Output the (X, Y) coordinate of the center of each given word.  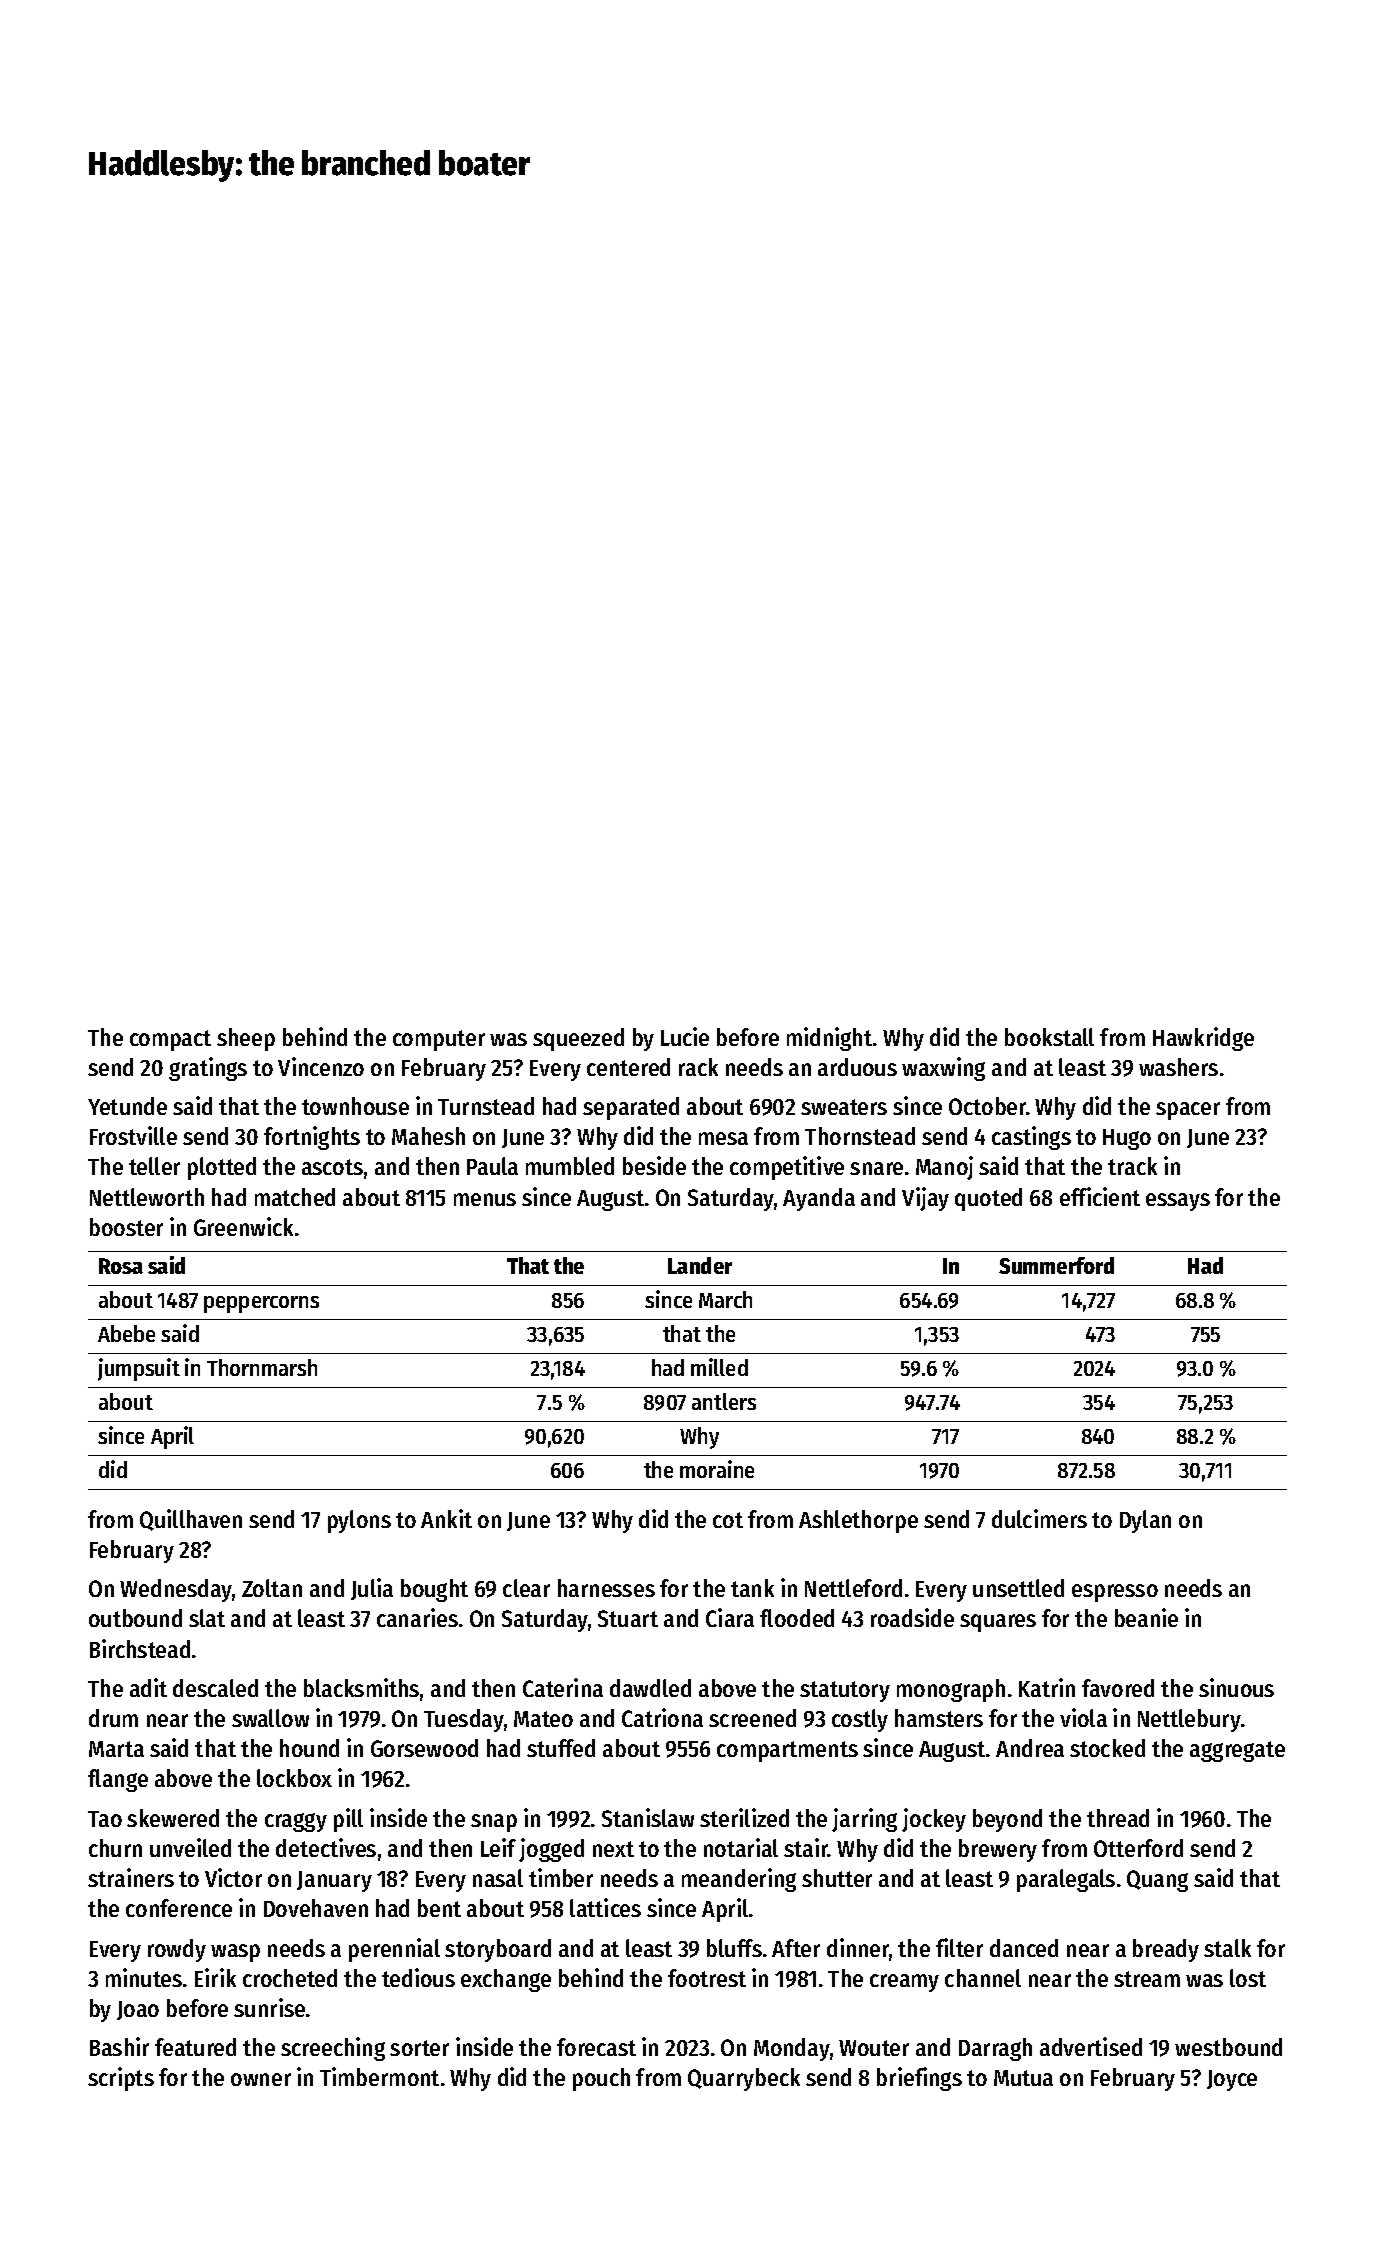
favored (1118, 1688)
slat (207, 1618)
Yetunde (127, 1106)
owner (261, 2079)
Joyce (1232, 2080)
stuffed (561, 1748)
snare (876, 1168)
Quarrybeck (744, 2079)
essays (1178, 1202)
